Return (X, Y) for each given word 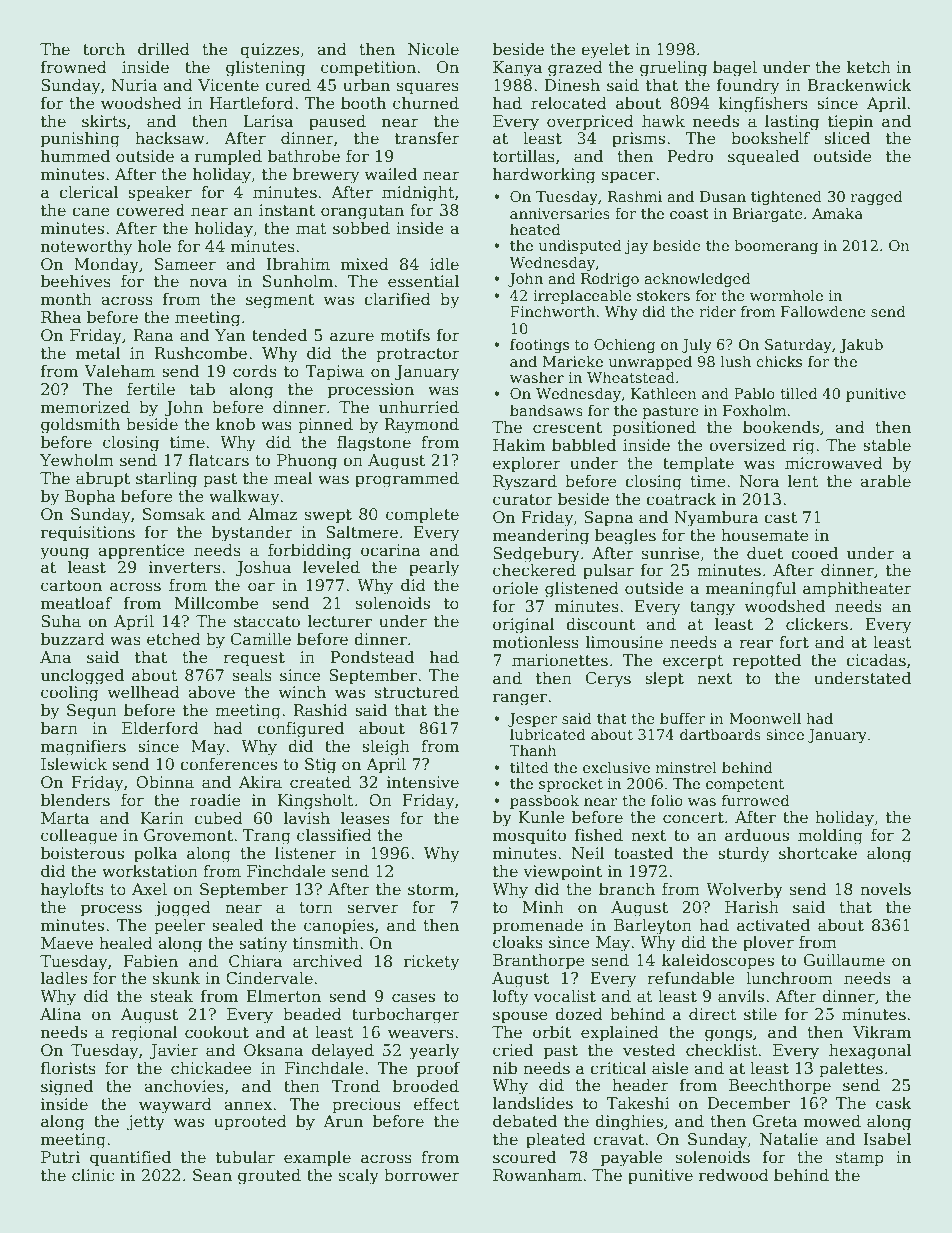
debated (525, 1121)
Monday (106, 266)
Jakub (861, 345)
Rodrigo (610, 279)
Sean (212, 1175)
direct (713, 1014)
